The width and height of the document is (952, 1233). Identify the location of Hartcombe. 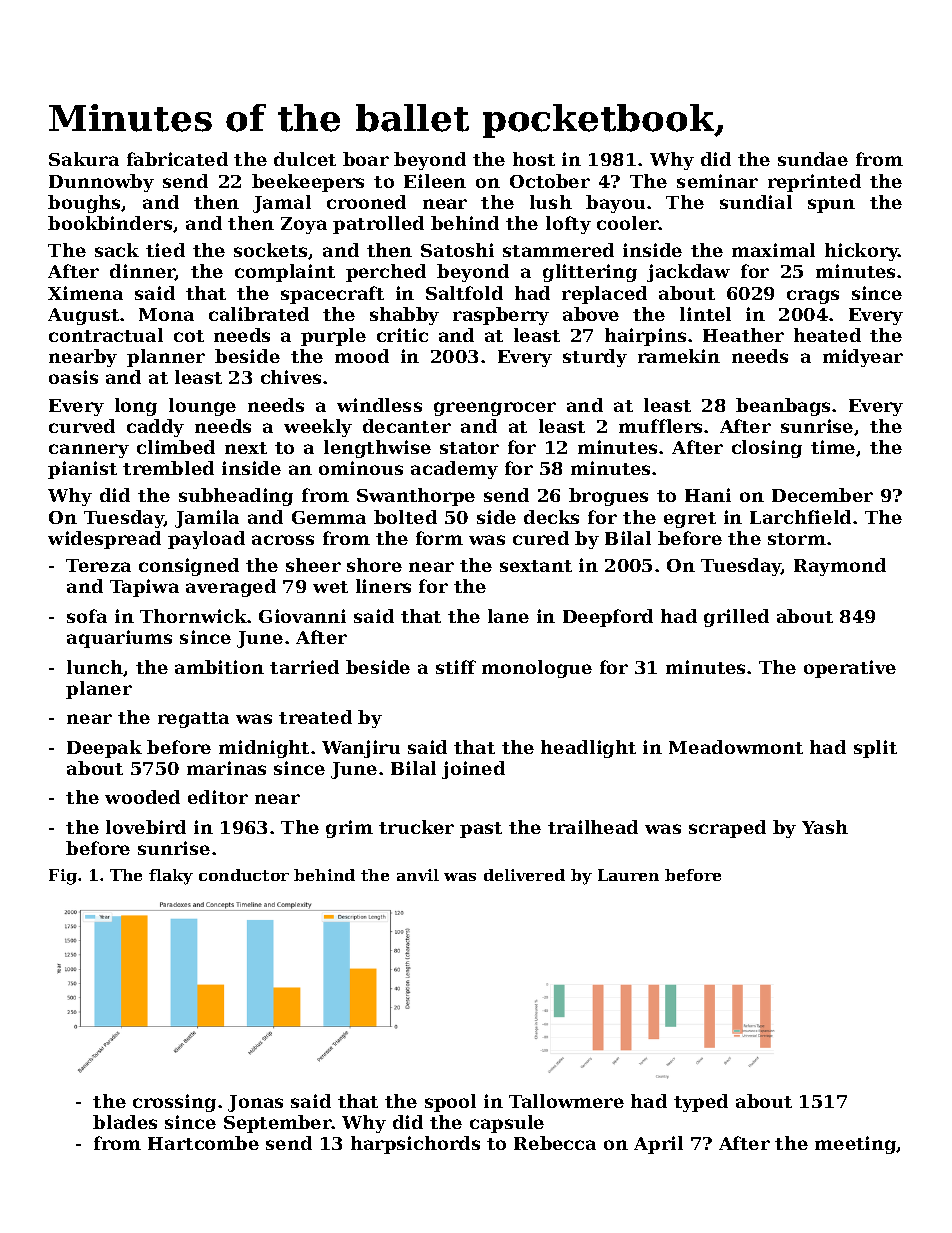
(203, 1143).
